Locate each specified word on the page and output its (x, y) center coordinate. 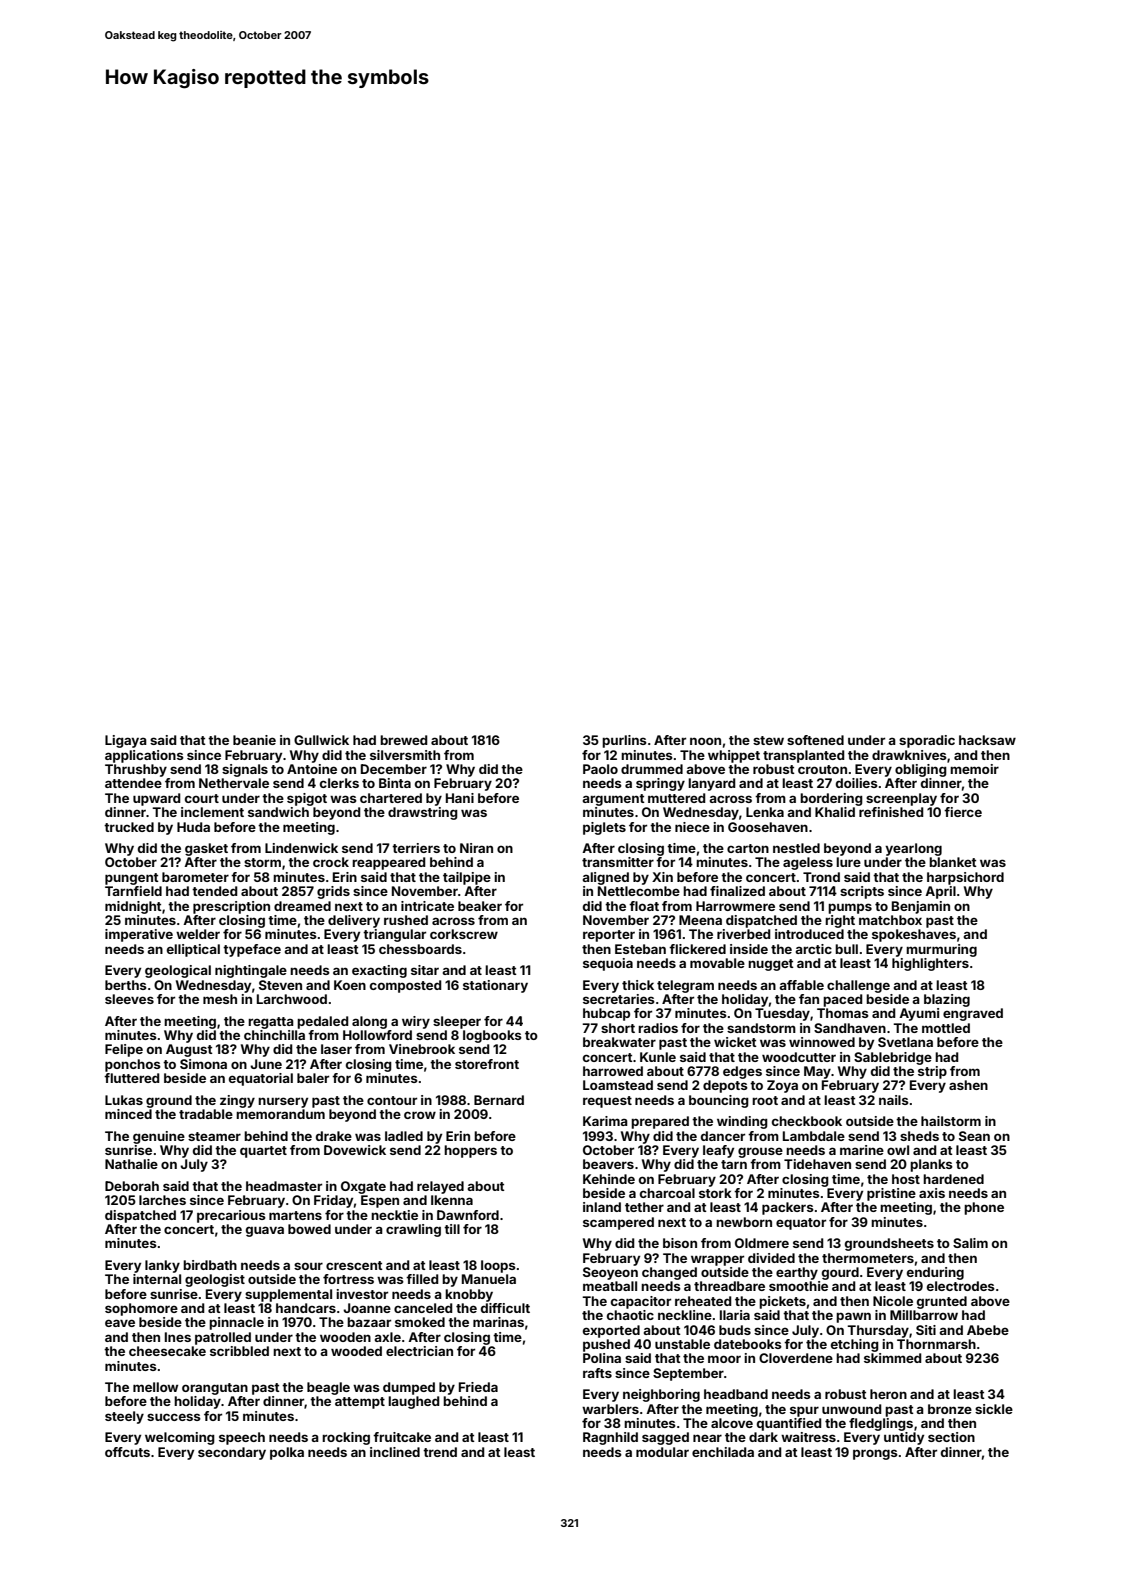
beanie (254, 740)
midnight (133, 907)
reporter (609, 936)
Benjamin (921, 907)
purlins (624, 741)
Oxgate (363, 1187)
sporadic (927, 741)
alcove (732, 1423)
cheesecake (167, 1351)
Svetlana (905, 1042)
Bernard (499, 1100)
